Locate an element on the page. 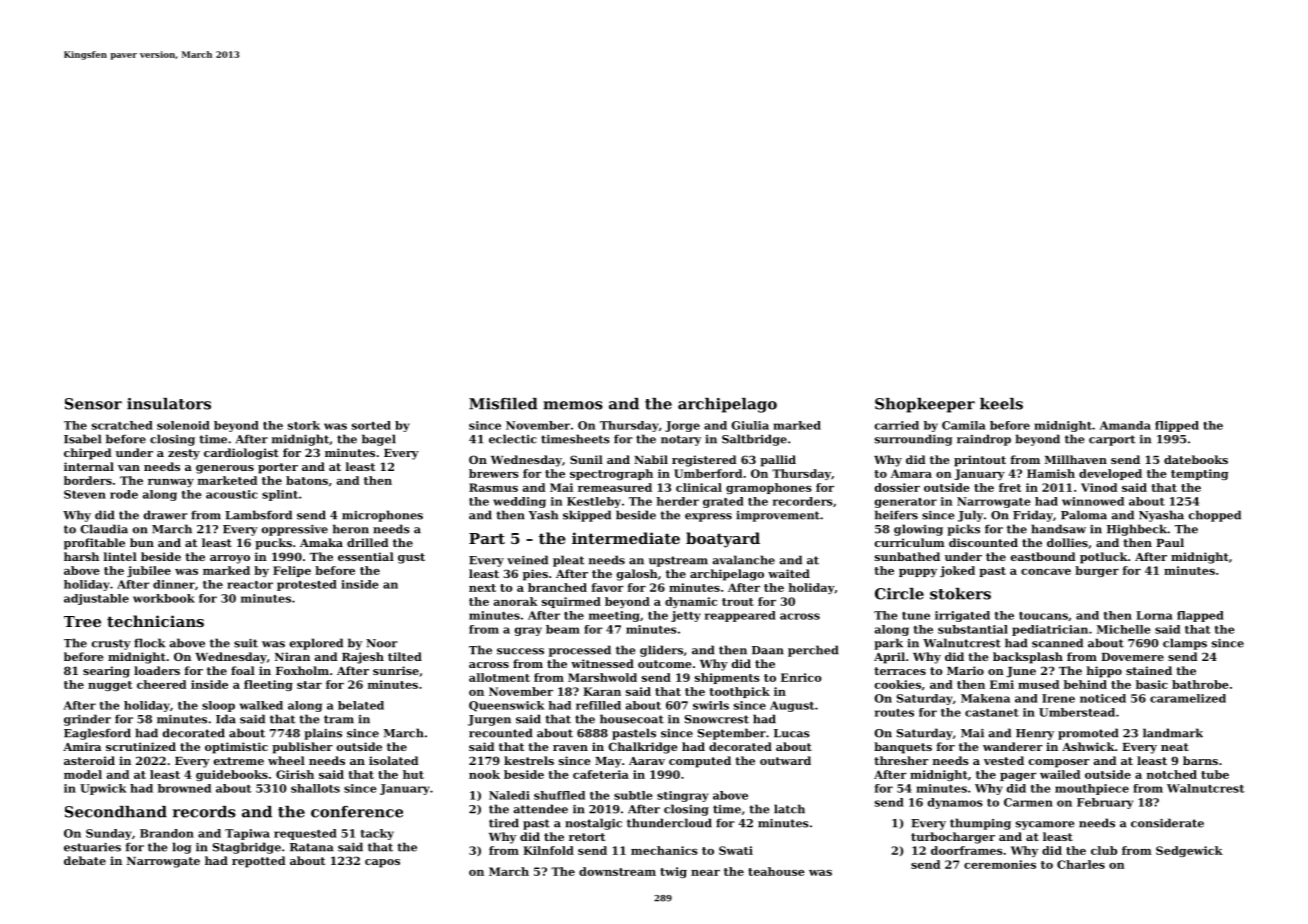 Image resolution: width=1308 pixels, height=924 pixels. thumping is located at coordinates (980, 824).
